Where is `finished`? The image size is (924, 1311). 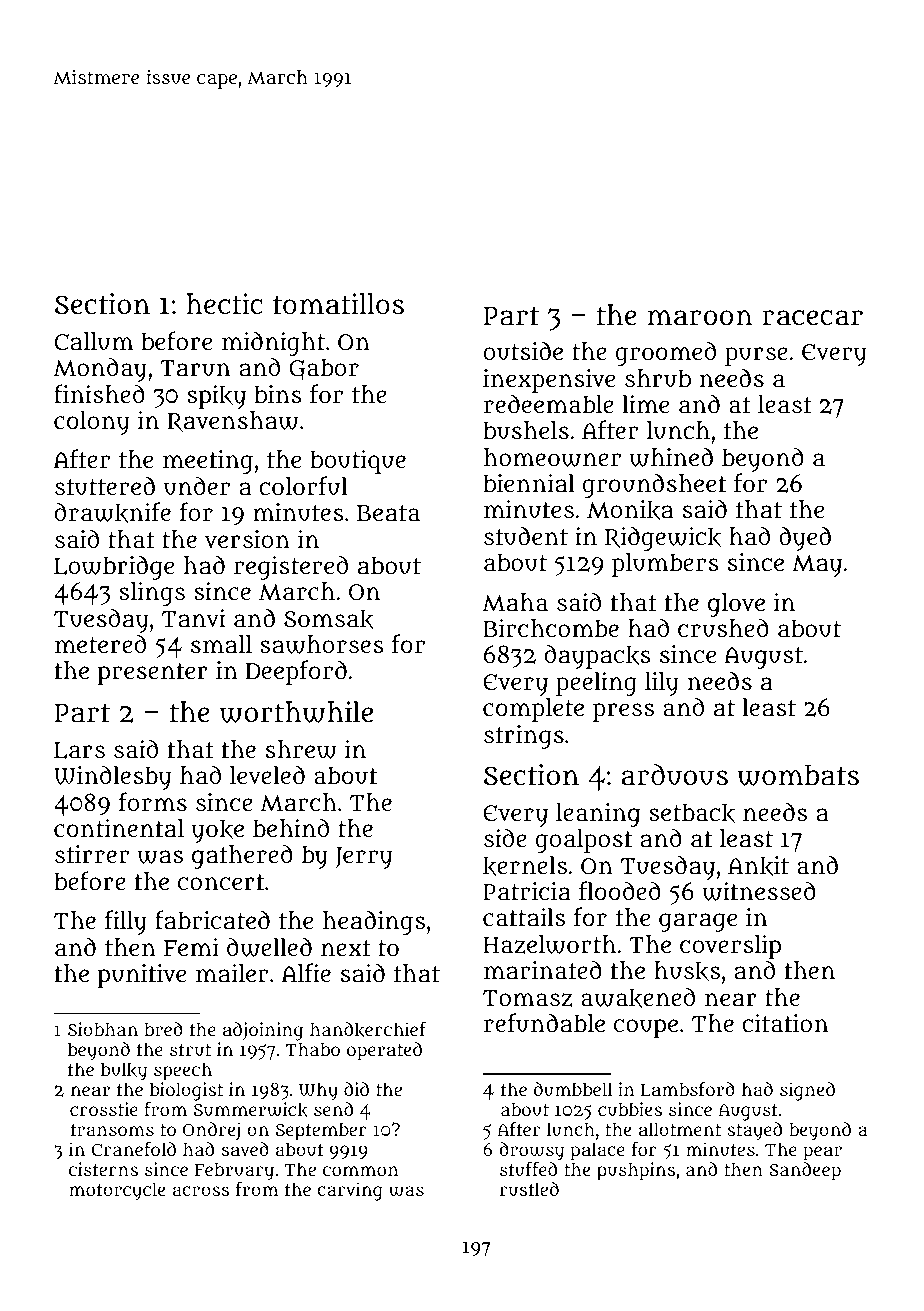
finished is located at coordinates (99, 393).
